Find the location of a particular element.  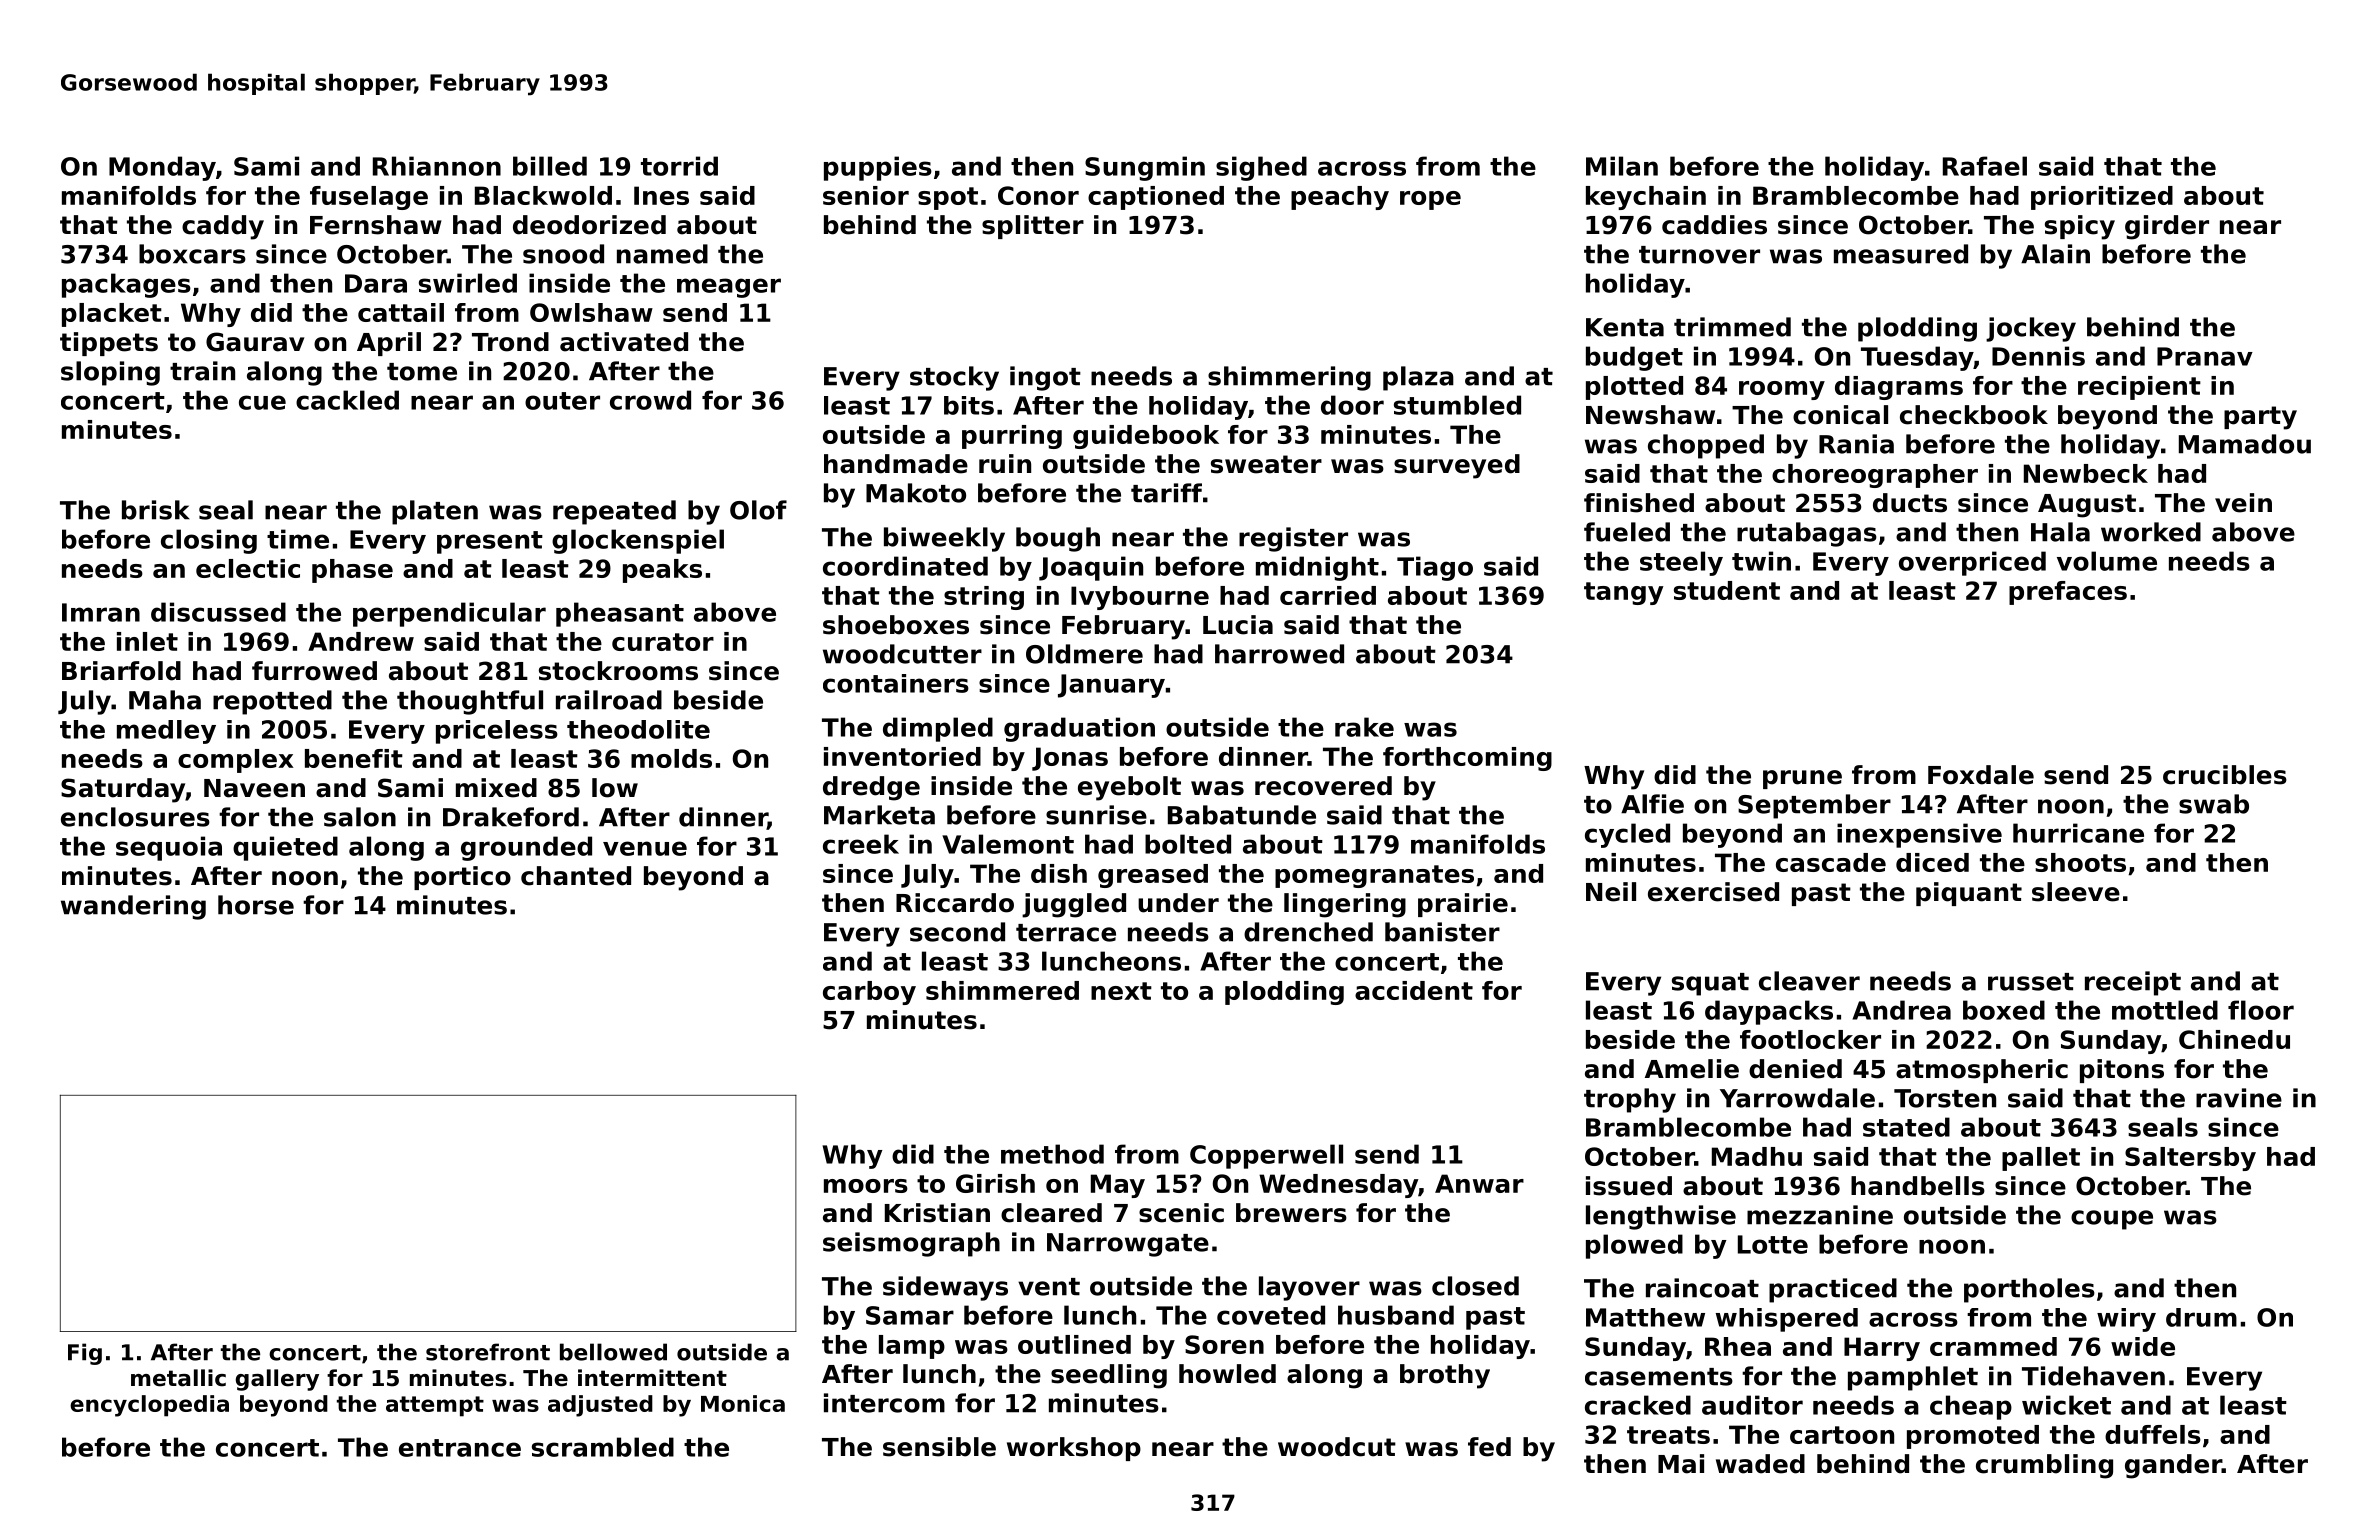

Monday is located at coordinates (162, 168).
